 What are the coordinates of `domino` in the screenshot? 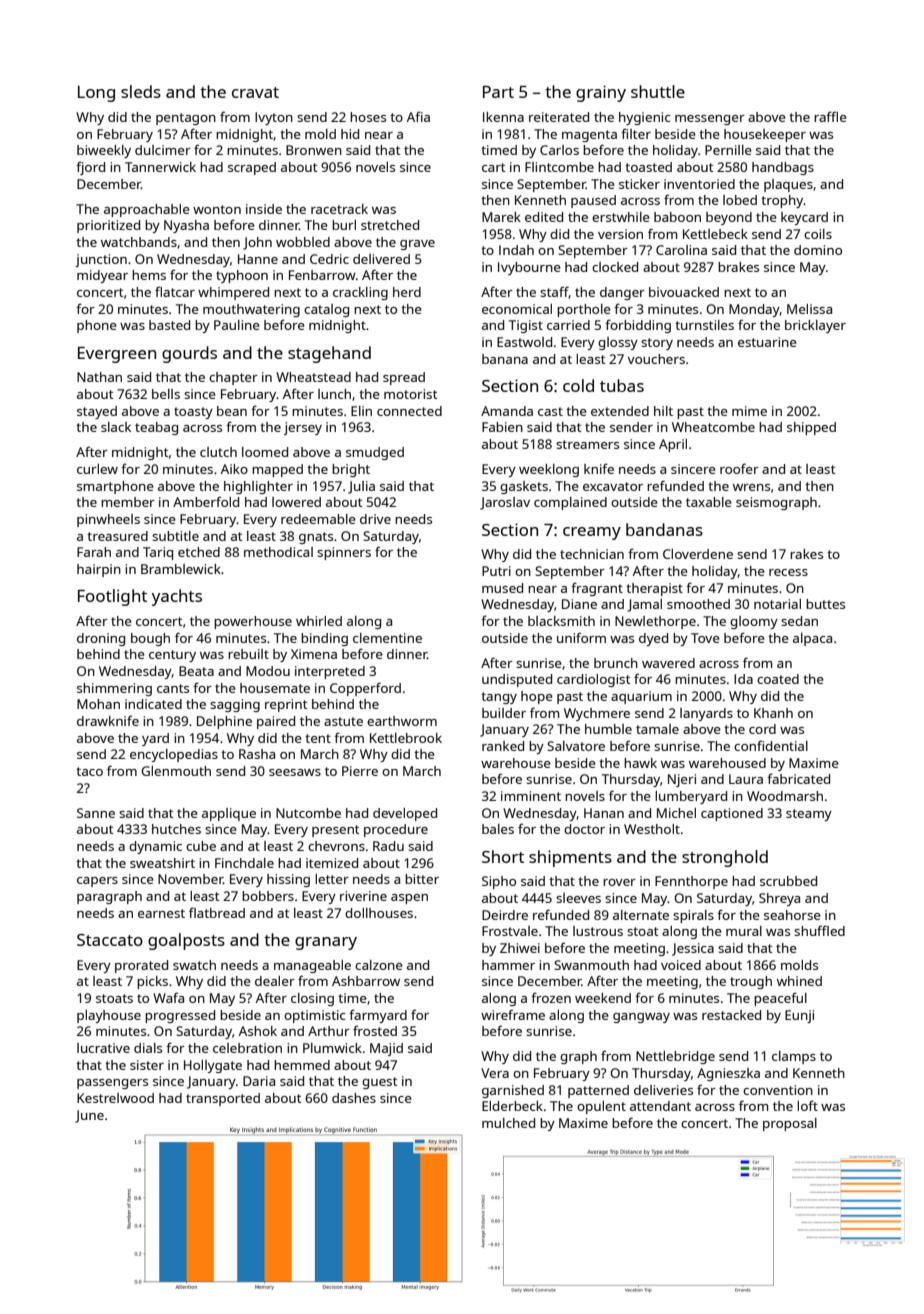 It's located at (818, 250).
